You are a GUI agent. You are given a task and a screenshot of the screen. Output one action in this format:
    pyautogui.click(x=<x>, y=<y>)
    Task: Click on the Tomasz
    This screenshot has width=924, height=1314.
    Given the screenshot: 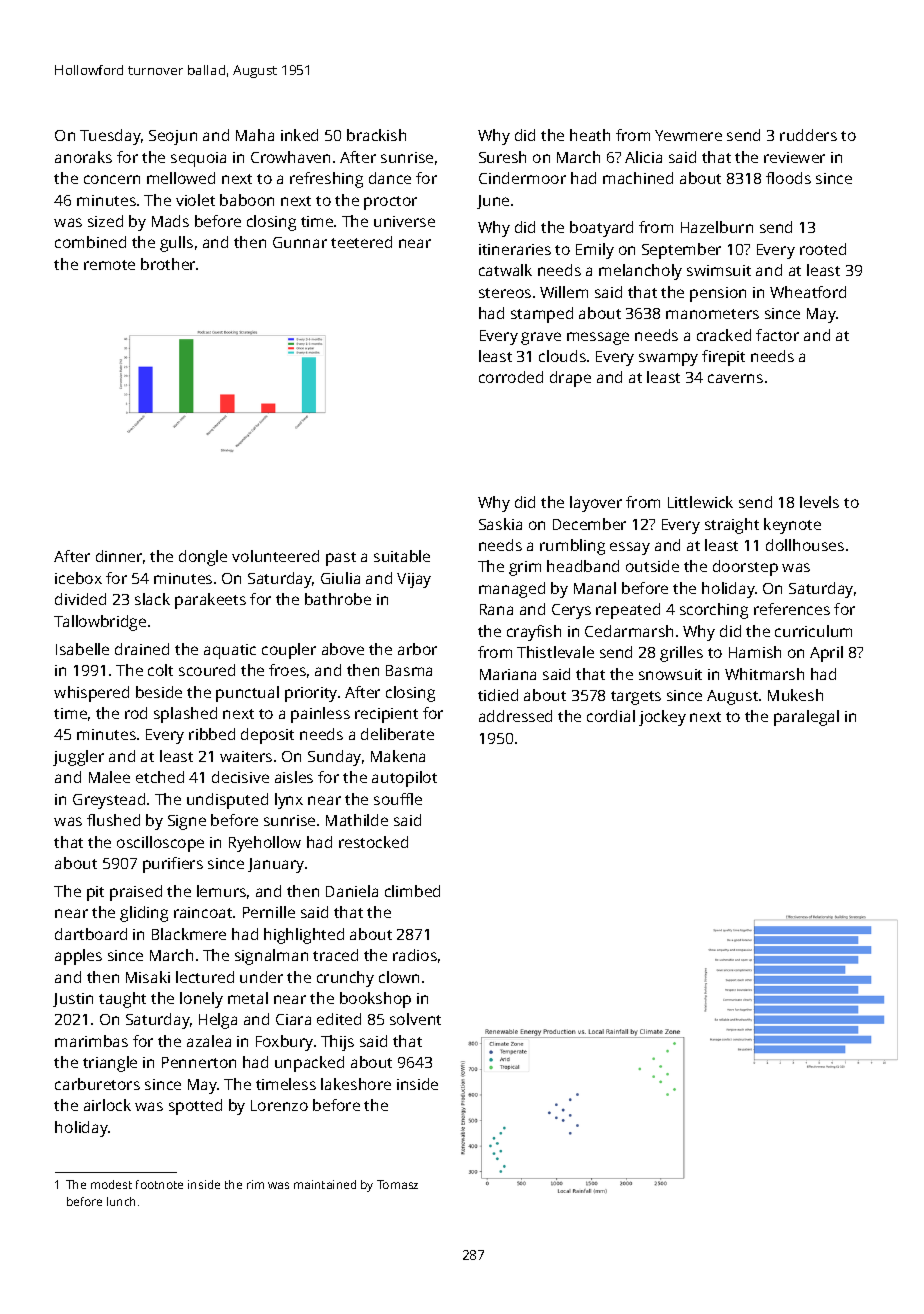 What is the action you would take?
    pyautogui.click(x=397, y=1184)
